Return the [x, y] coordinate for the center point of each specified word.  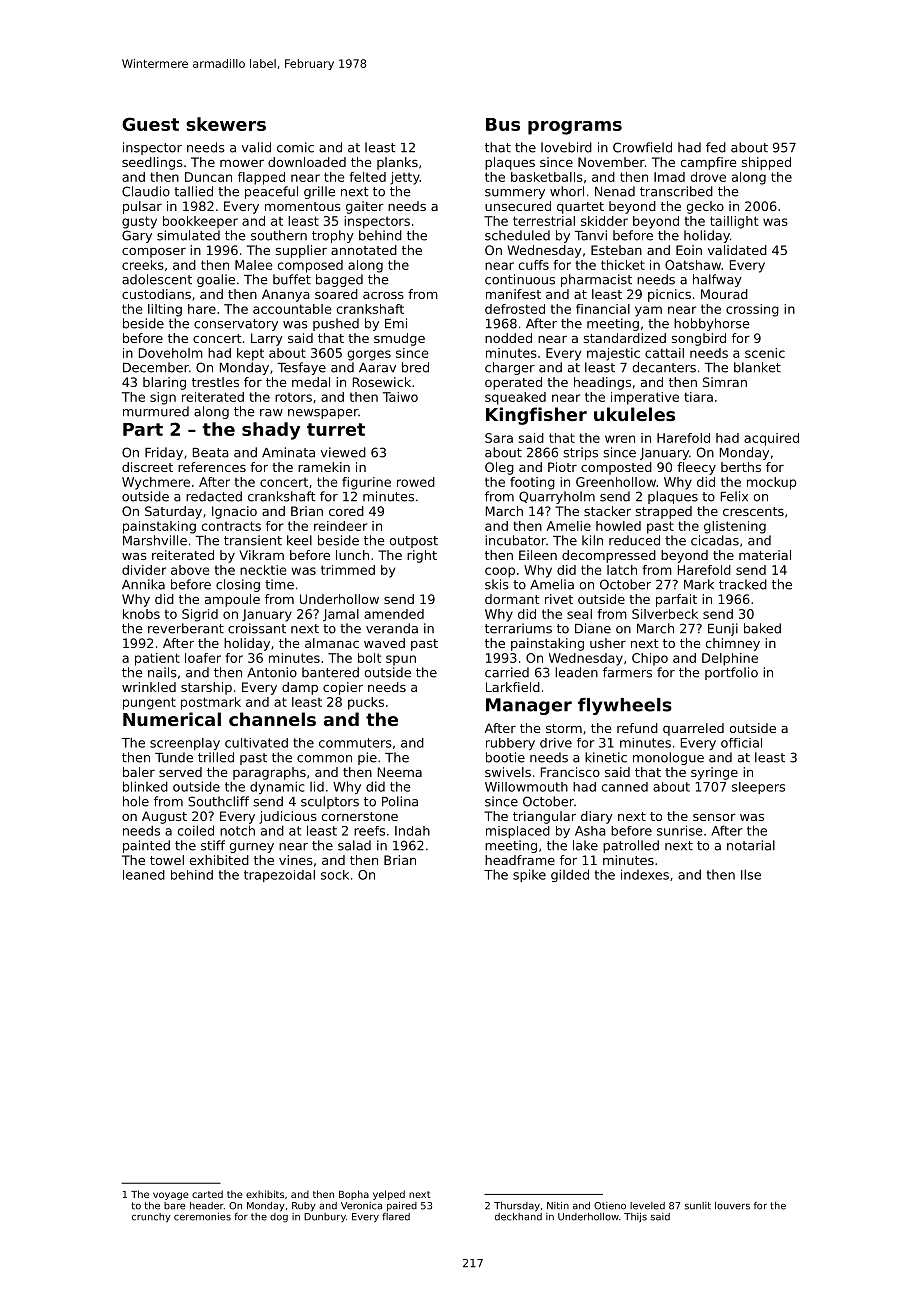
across [383, 295]
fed [716, 147]
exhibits [265, 1194]
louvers [732, 1206]
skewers [226, 124]
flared [396, 1217]
